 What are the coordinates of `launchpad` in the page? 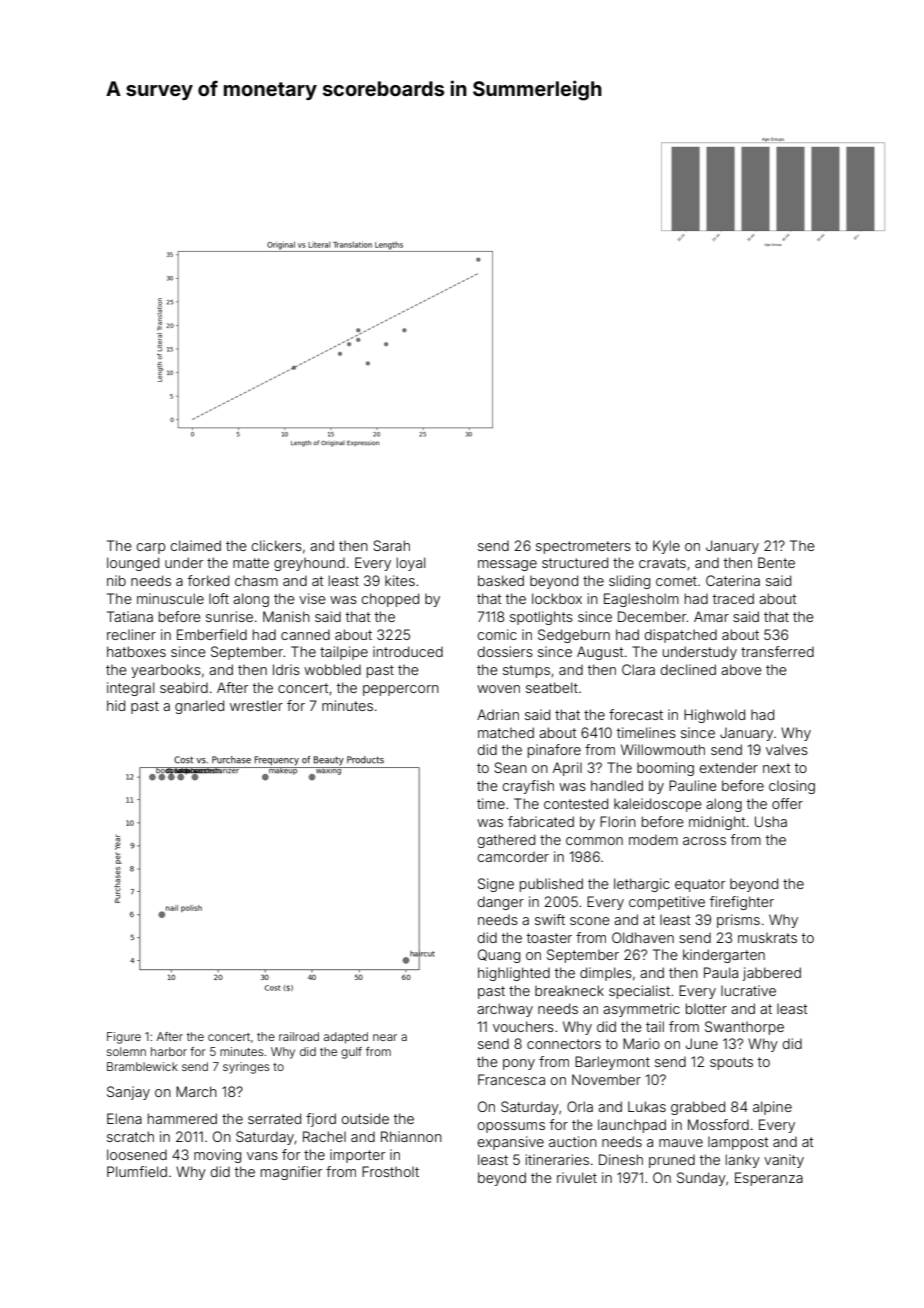 It's located at (632, 1126).
